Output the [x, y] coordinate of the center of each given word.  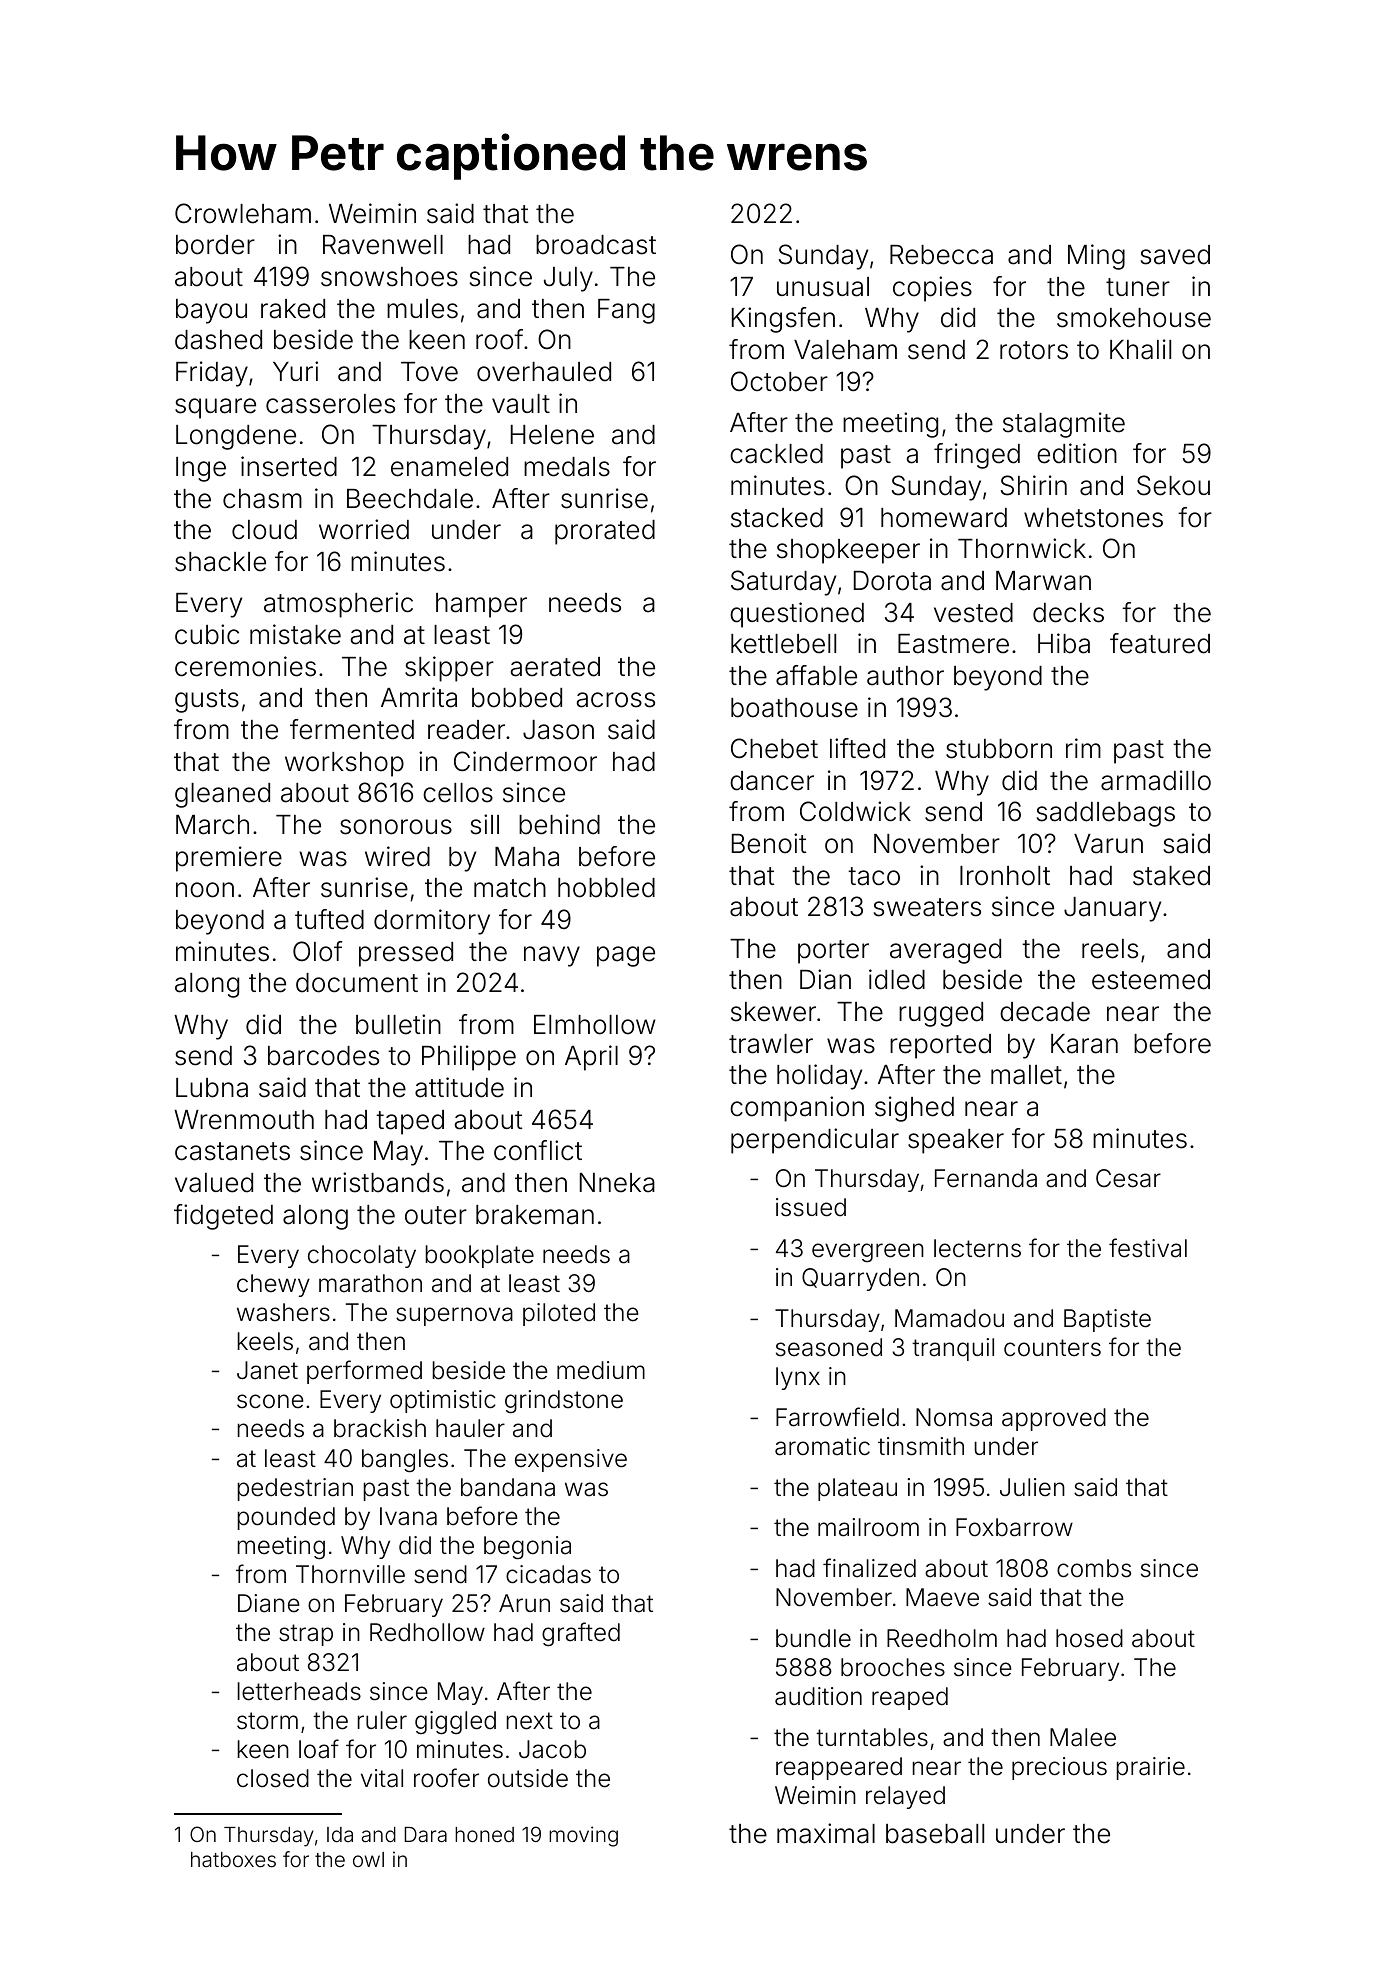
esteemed [1151, 980]
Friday [212, 374]
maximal [826, 1833]
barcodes [323, 1056]
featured [1160, 643]
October [779, 381]
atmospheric [338, 605]
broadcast [596, 245]
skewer [773, 1012]
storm [267, 1721]
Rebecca [941, 255]
